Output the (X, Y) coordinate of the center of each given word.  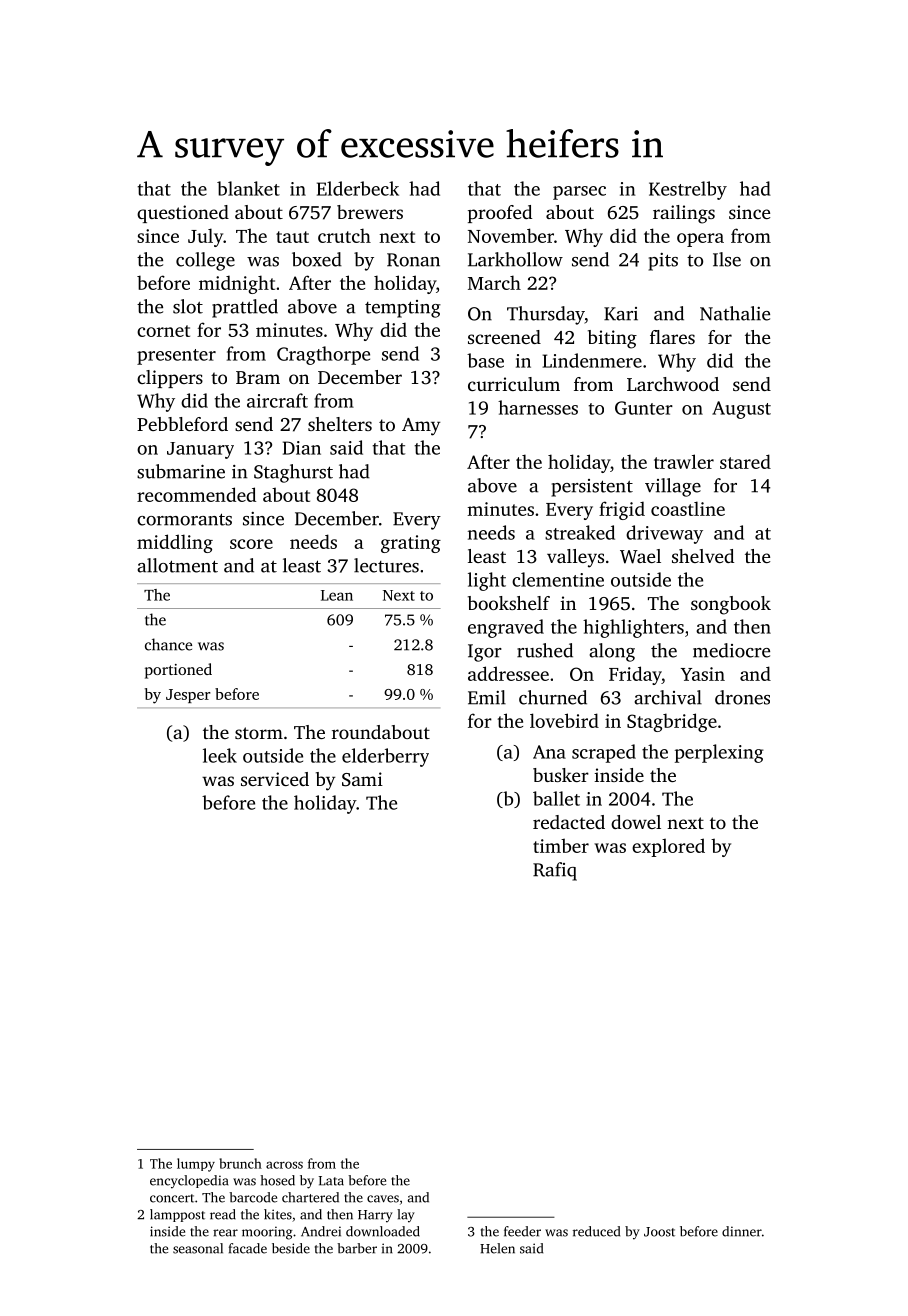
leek (220, 755)
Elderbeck (358, 188)
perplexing (719, 753)
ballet (556, 798)
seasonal (198, 1248)
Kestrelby (688, 190)
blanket (248, 188)
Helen (497, 1248)
